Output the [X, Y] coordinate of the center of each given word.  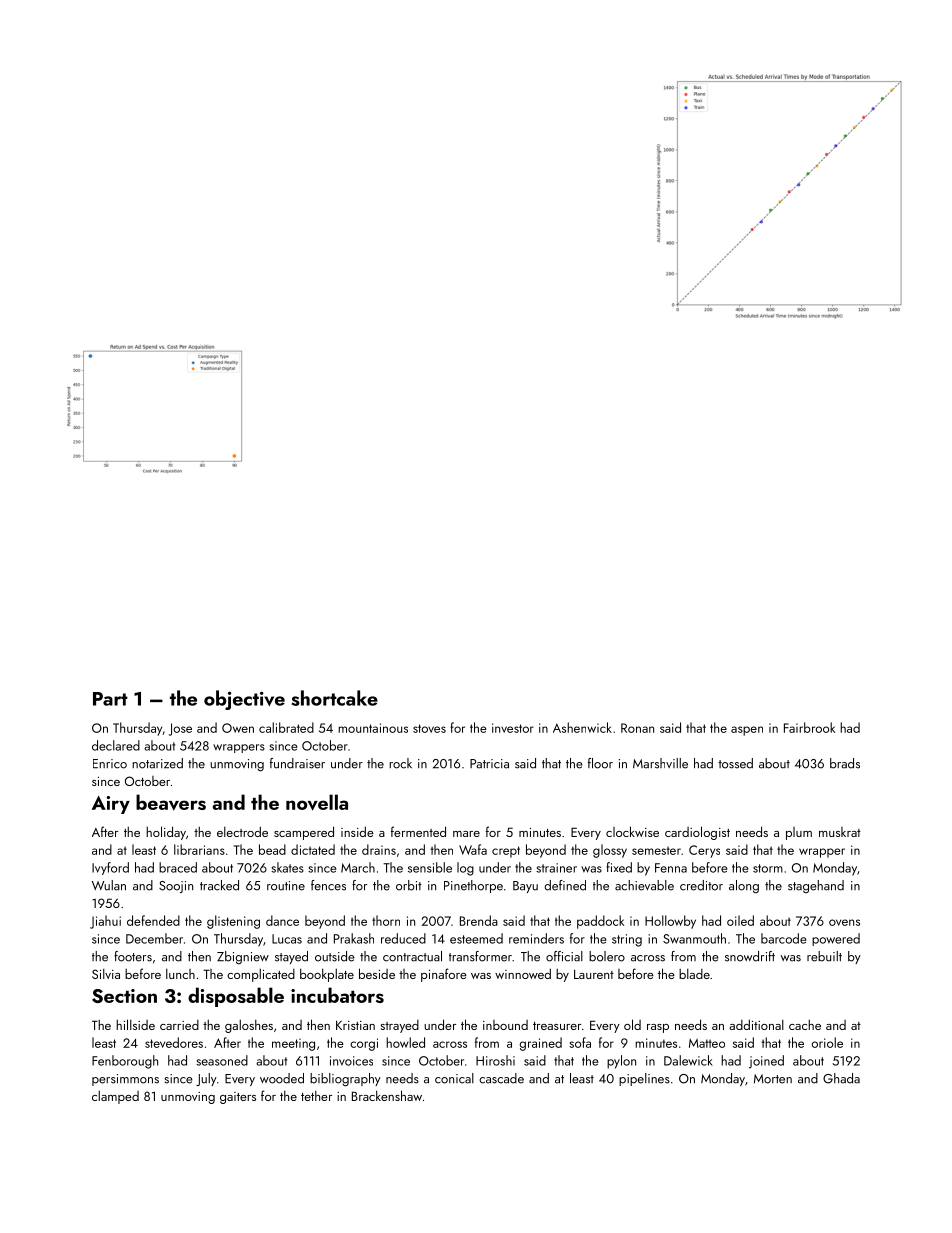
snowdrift [750, 956]
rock [400, 763]
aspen [747, 731]
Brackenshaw [387, 1095]
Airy [111, 805]
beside [377, 973]
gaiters [238, 1098]
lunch [180, 973]
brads [845, 763]
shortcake [335, 698]
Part [110, 699]
